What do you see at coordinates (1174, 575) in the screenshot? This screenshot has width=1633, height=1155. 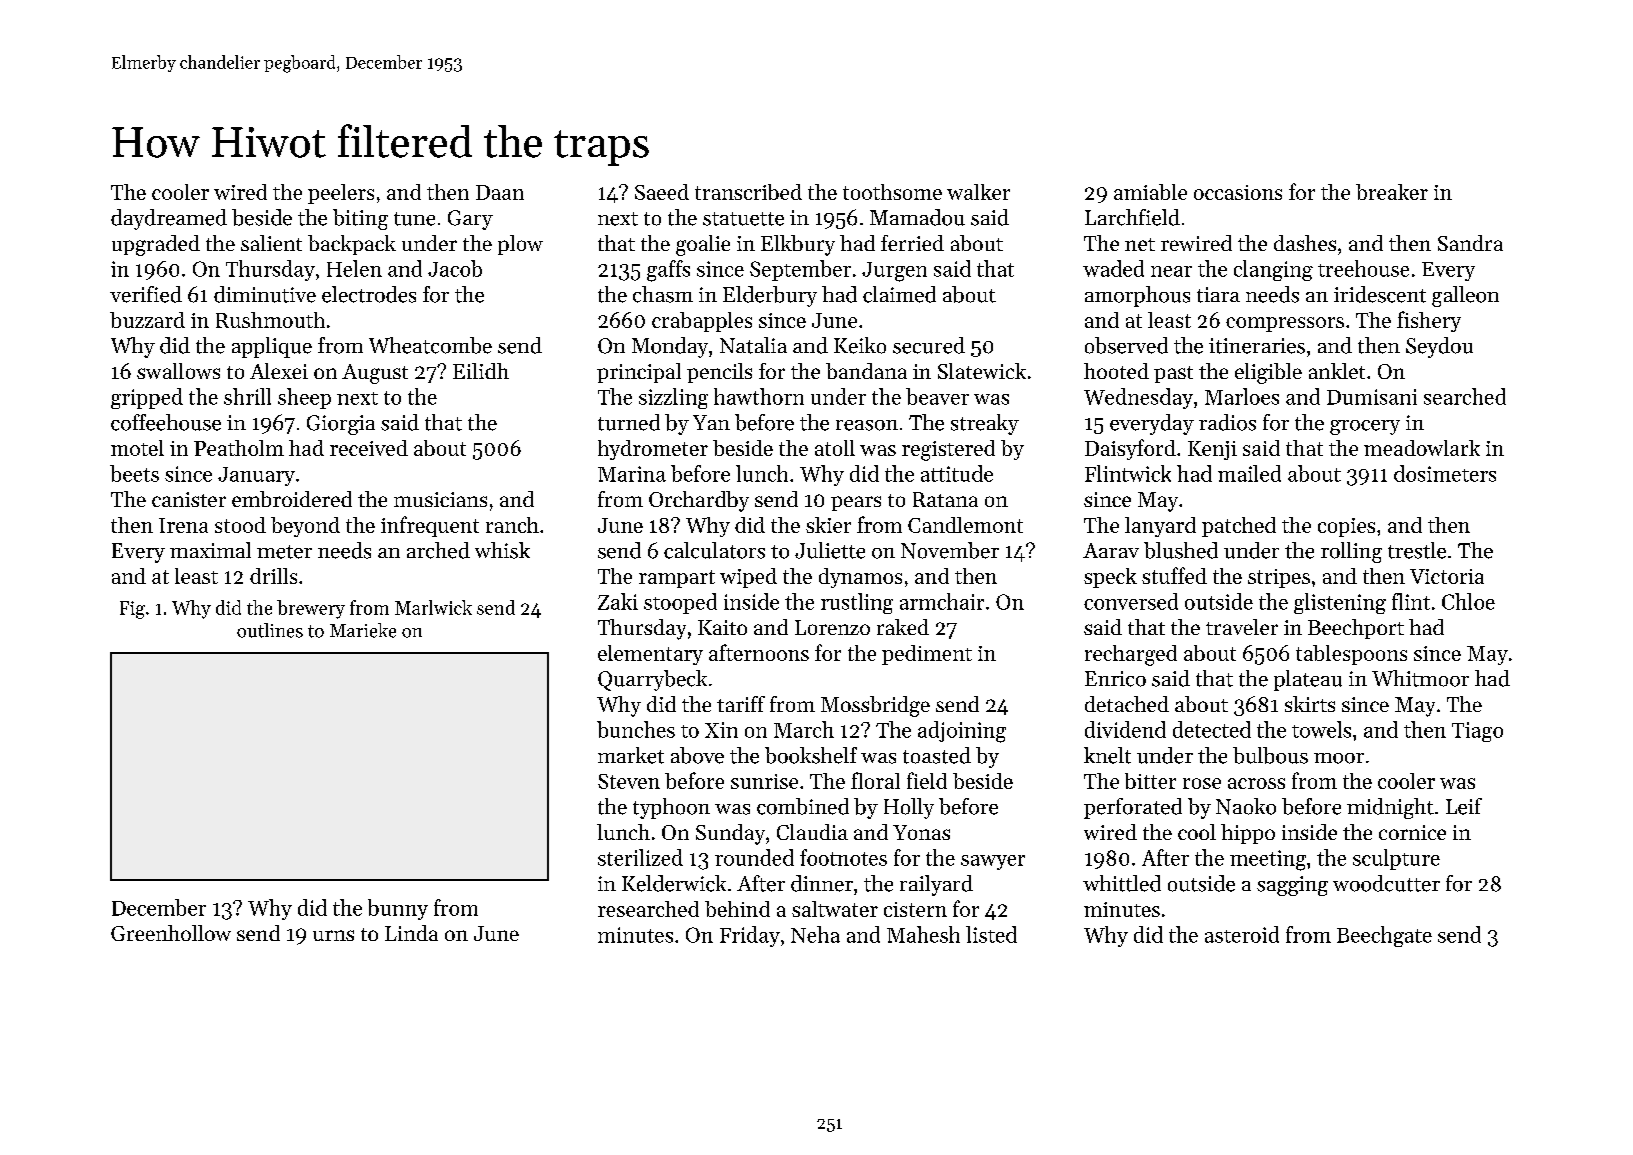 I see `stuffed` at bounding box center [1174, 575].
